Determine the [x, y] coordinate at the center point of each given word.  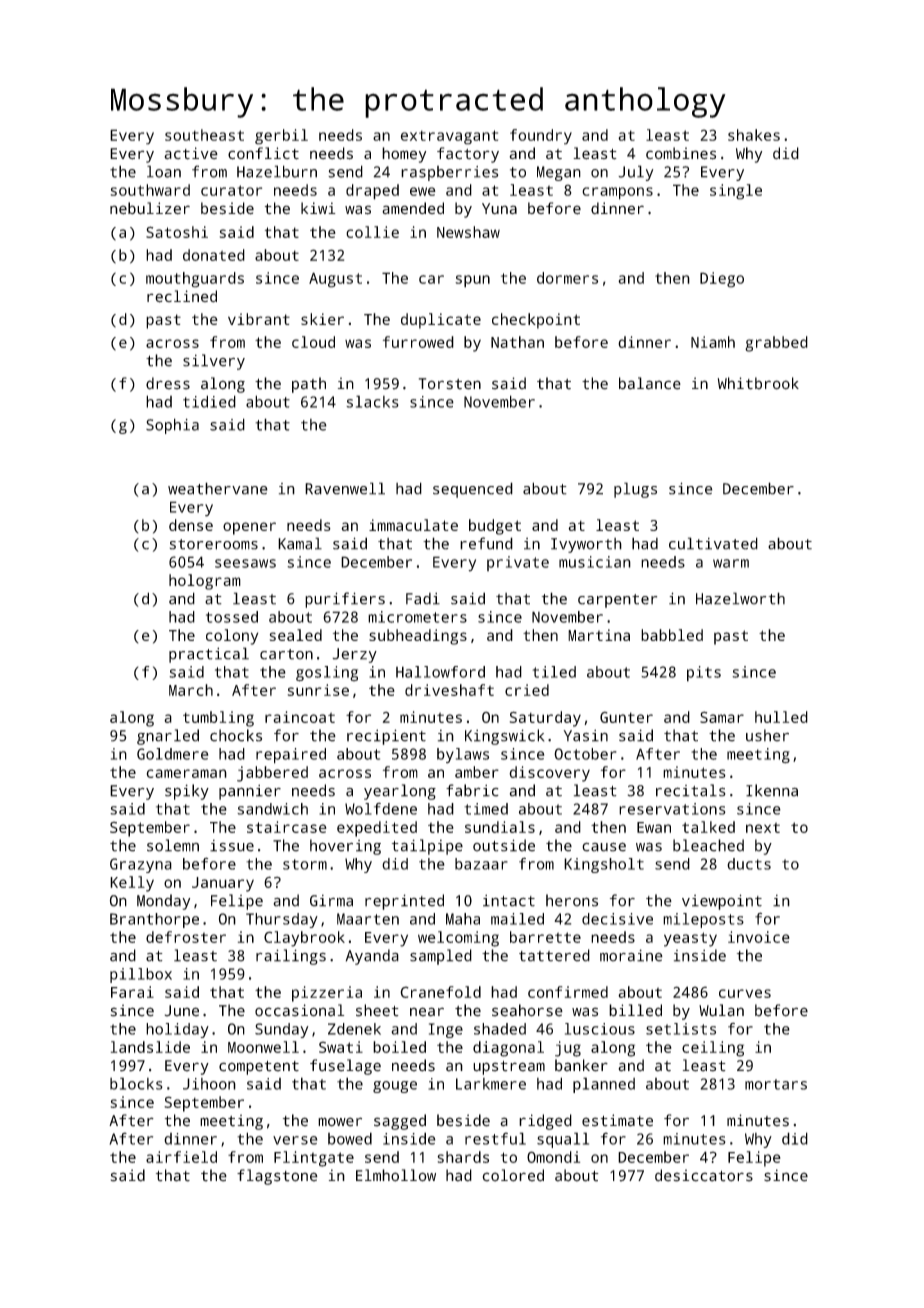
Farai [132, 992]
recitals [691, 790]
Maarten [368, 919]
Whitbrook [758, 383]
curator [231, 190]
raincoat [300, 717]
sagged [400, 1122]
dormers [567, 278]
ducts [749, 864]
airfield [181, 1157]
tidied [209, 401]
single [736, 192]
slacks [372, 401]
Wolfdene [381, 809]
